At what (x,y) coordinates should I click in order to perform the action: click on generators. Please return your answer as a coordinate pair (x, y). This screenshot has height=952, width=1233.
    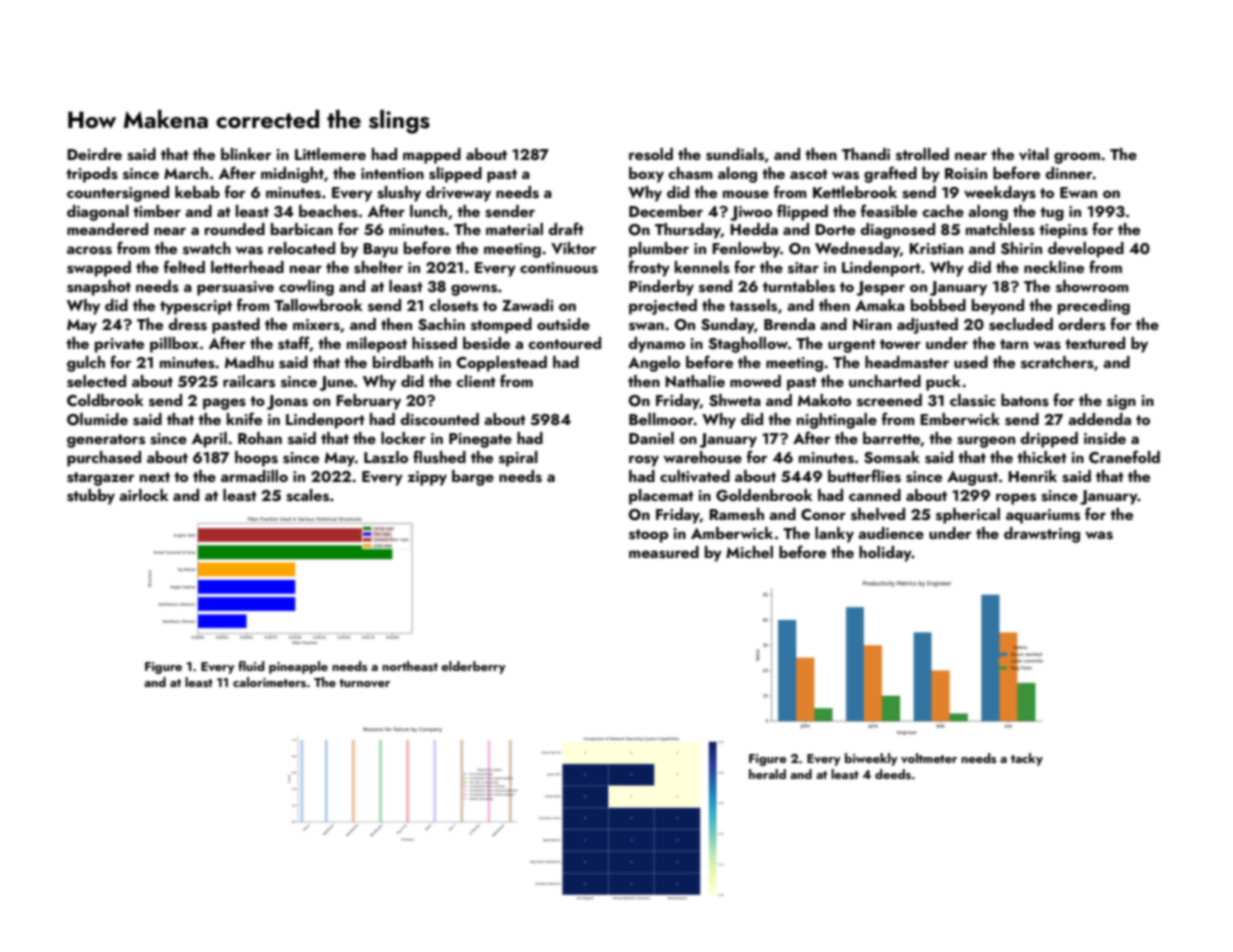
    Looking at the image, I should click on (106, 441).
